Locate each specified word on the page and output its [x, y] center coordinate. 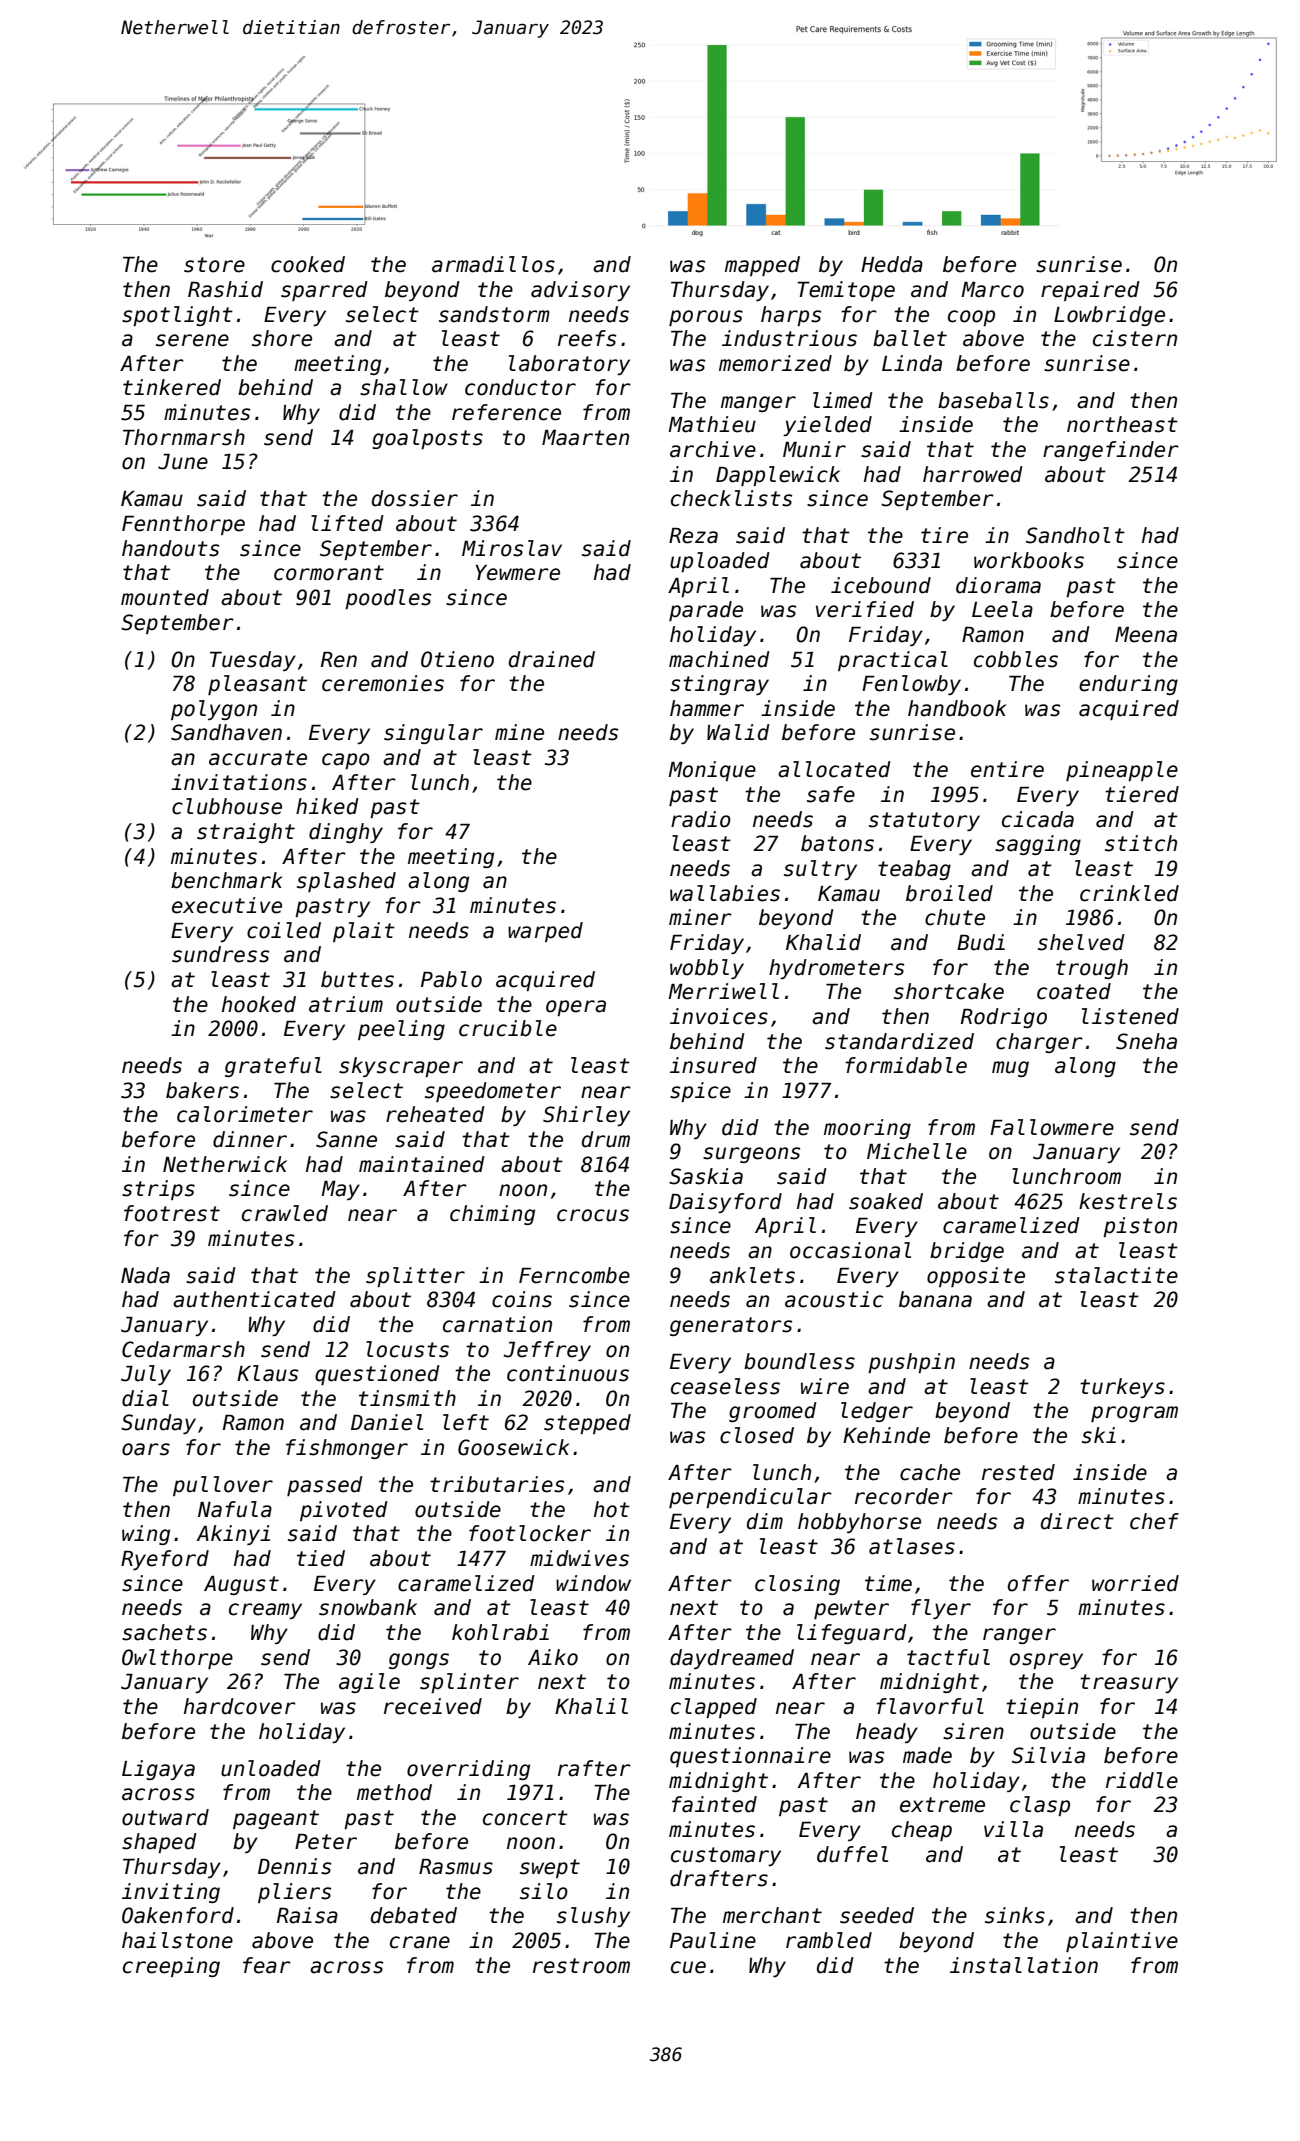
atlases [912, 1546]
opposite [976, 1277]
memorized [775, 363]
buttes [357, 979]
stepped [587, 1424]
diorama [998, 585]
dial [145, 1398]
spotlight [177, 316]
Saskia [706, 1176]
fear [267, 1965]
